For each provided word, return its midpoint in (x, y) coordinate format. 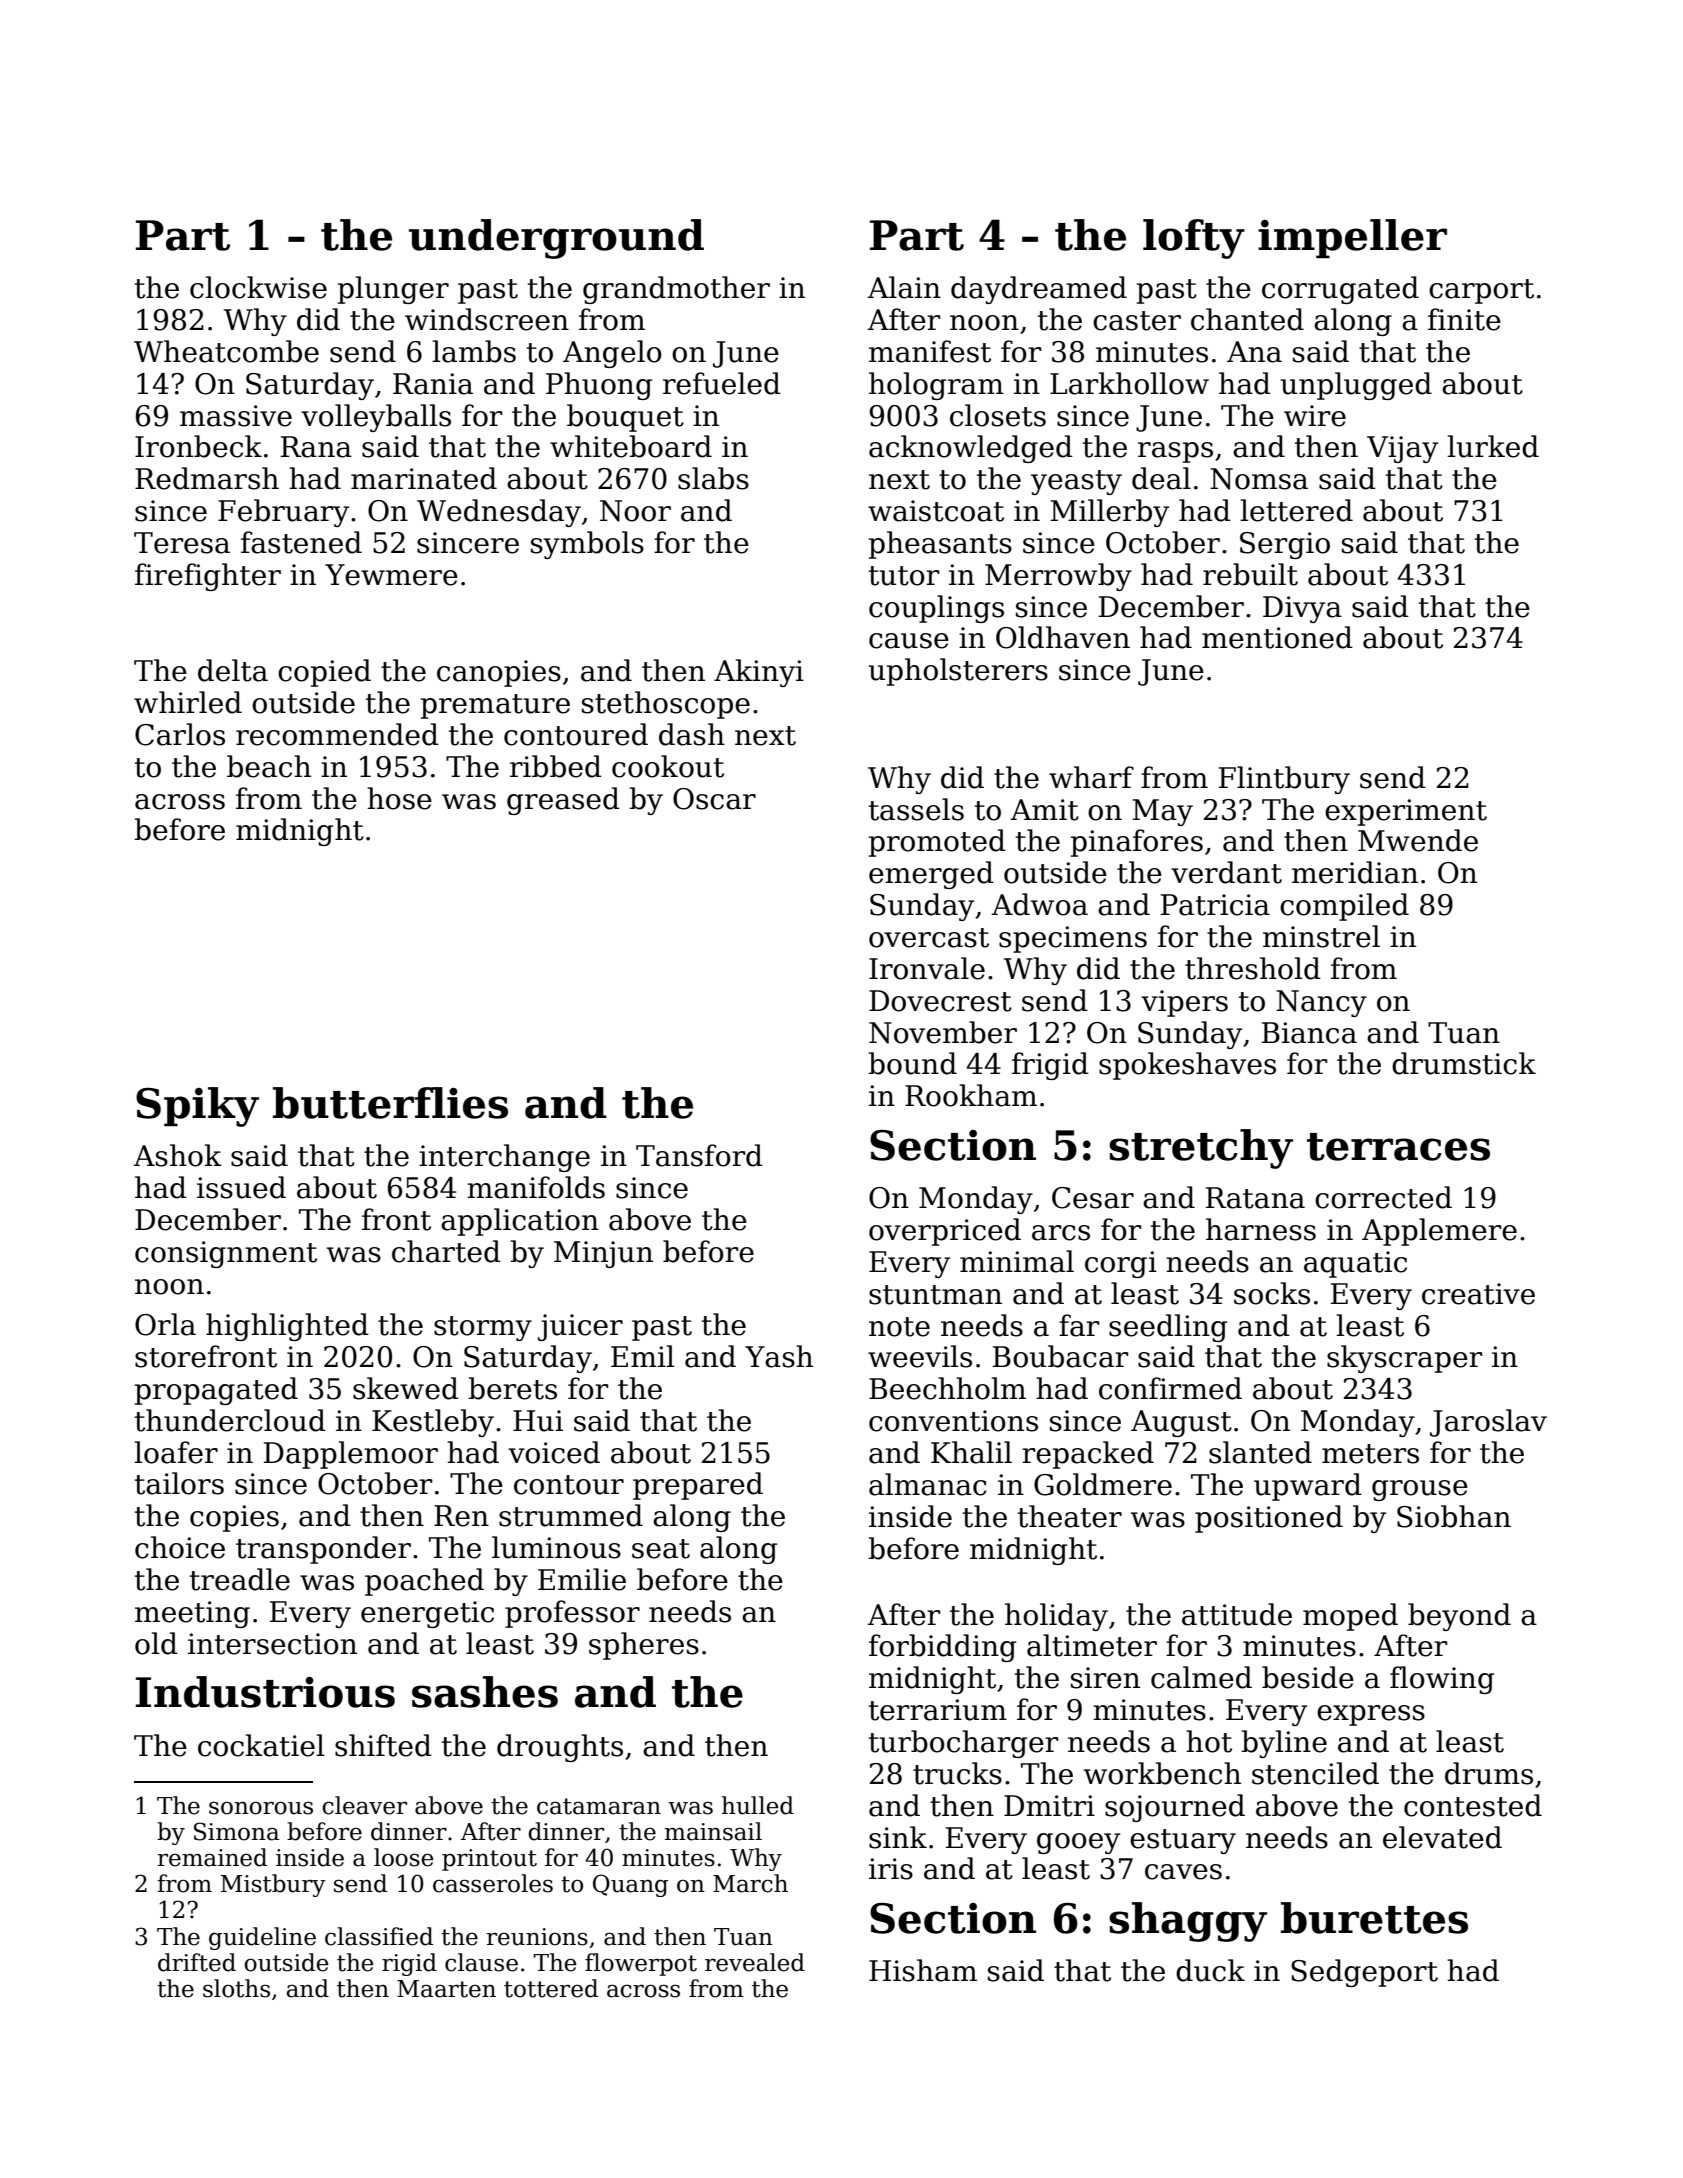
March (750, 1883)
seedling (1168, 1328)
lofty (1194, 239)
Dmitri (1049, 1806)
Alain (904, 287)
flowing (1442, 1680)
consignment (226, 1254)
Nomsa (1259, 479)
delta (233, 670)
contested (1473, 1805)
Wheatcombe (226, 351)
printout (489, 1860)
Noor (635, 511)
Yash (779, 1356)
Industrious (265, 1692)
